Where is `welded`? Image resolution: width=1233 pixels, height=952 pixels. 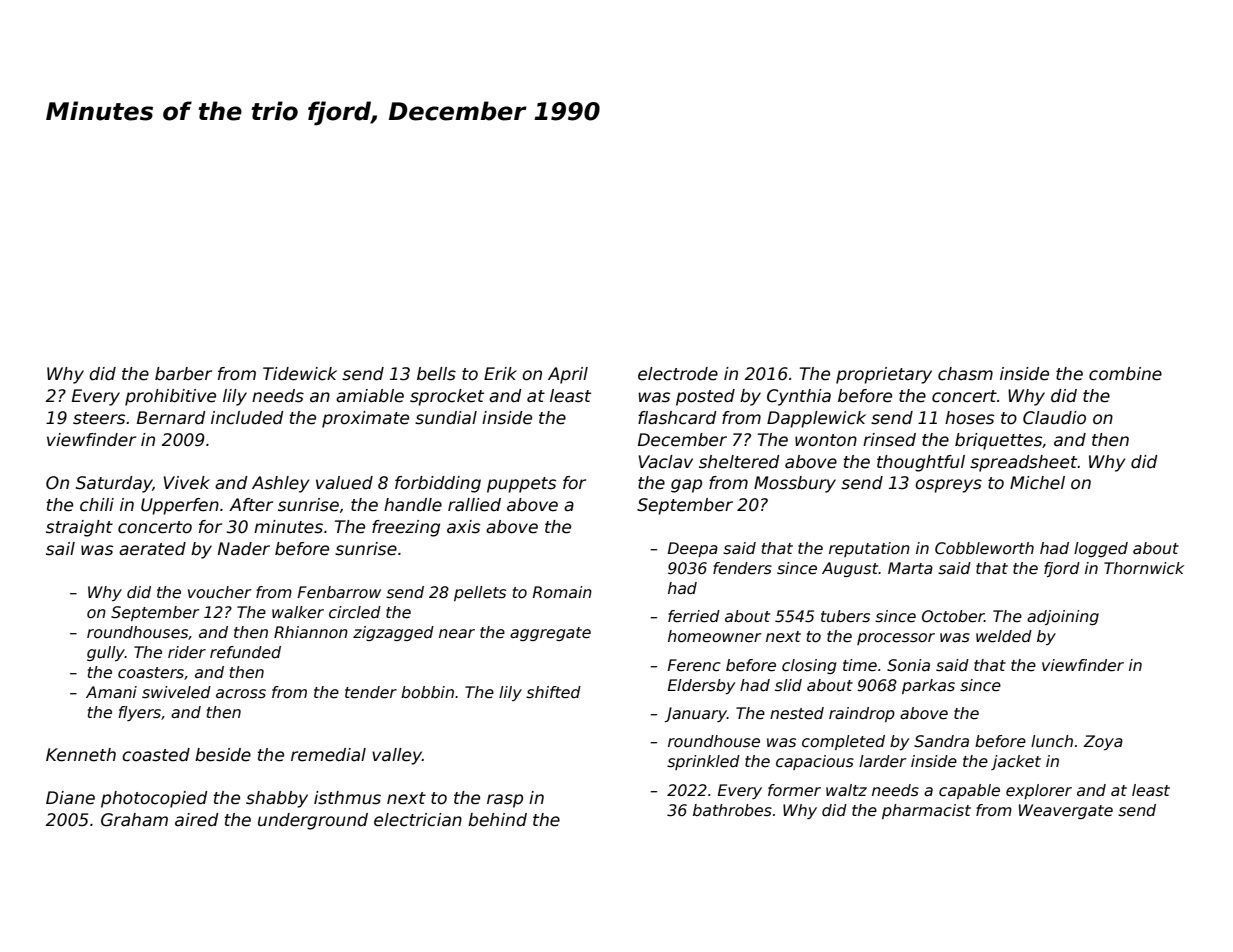 welded is located at coordinates (1004, 636).
